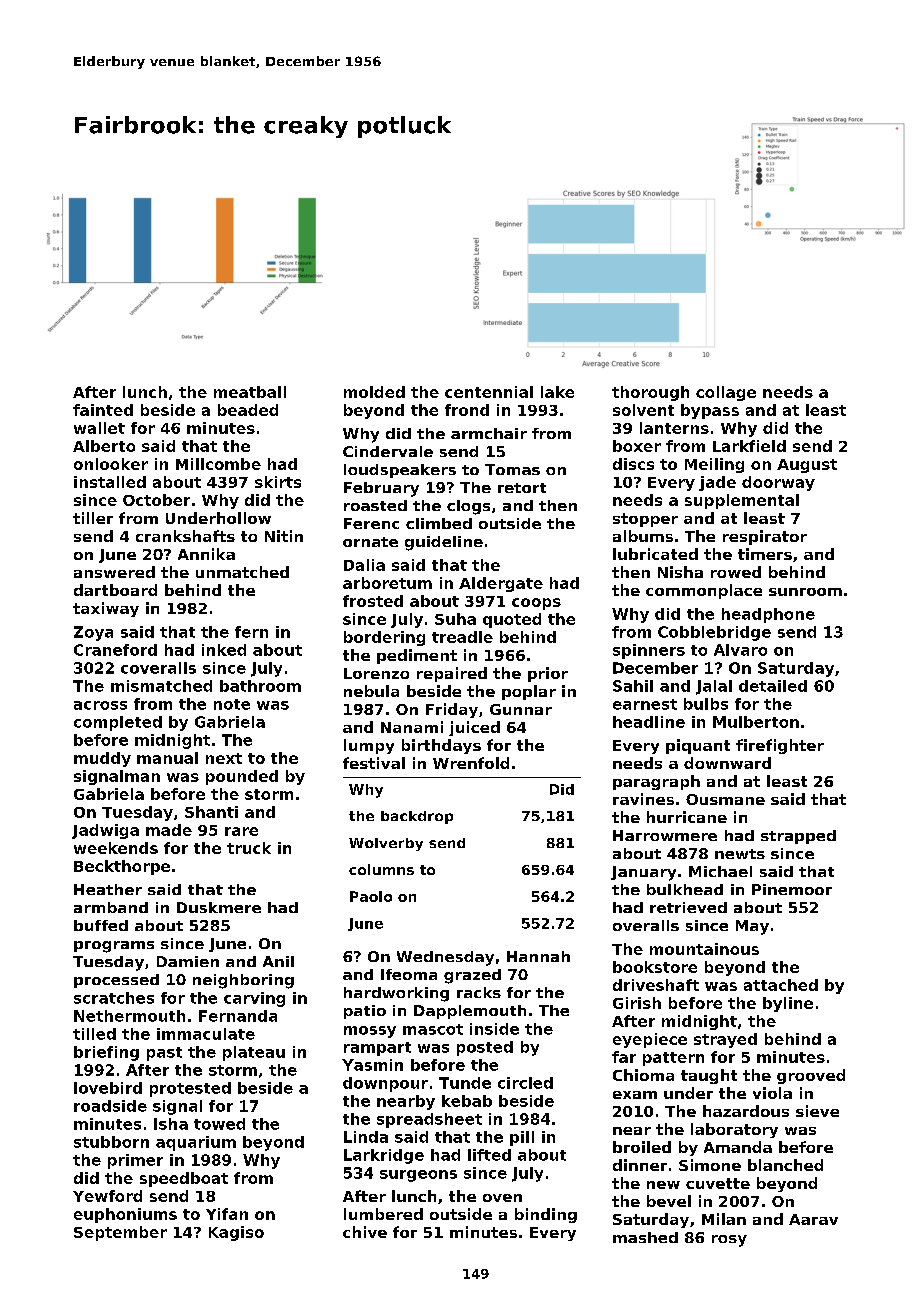  I want to click on poplar, so click(529, 692).
